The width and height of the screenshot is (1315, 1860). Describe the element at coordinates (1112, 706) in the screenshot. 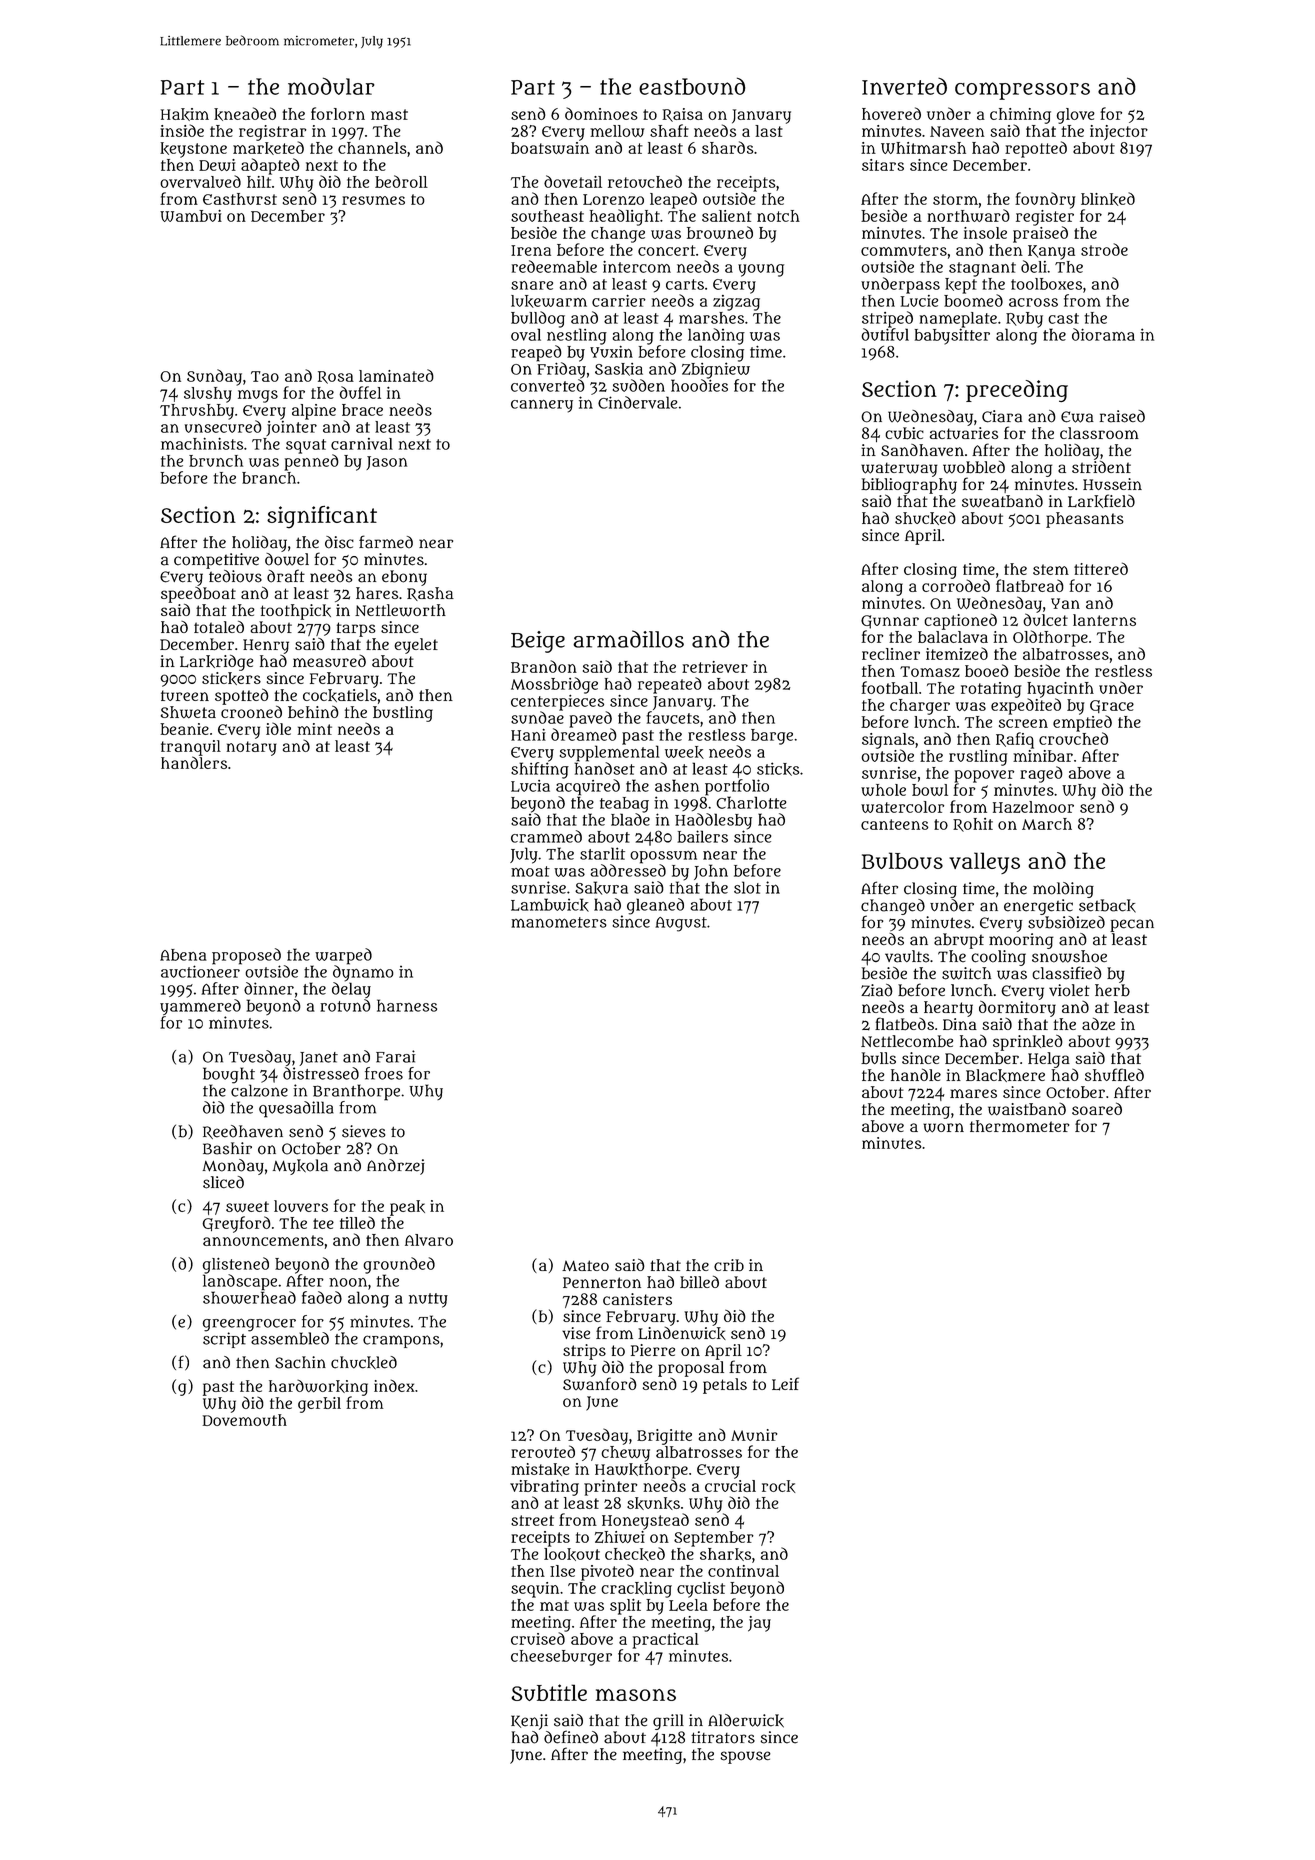

I see `Grace` at that location.
